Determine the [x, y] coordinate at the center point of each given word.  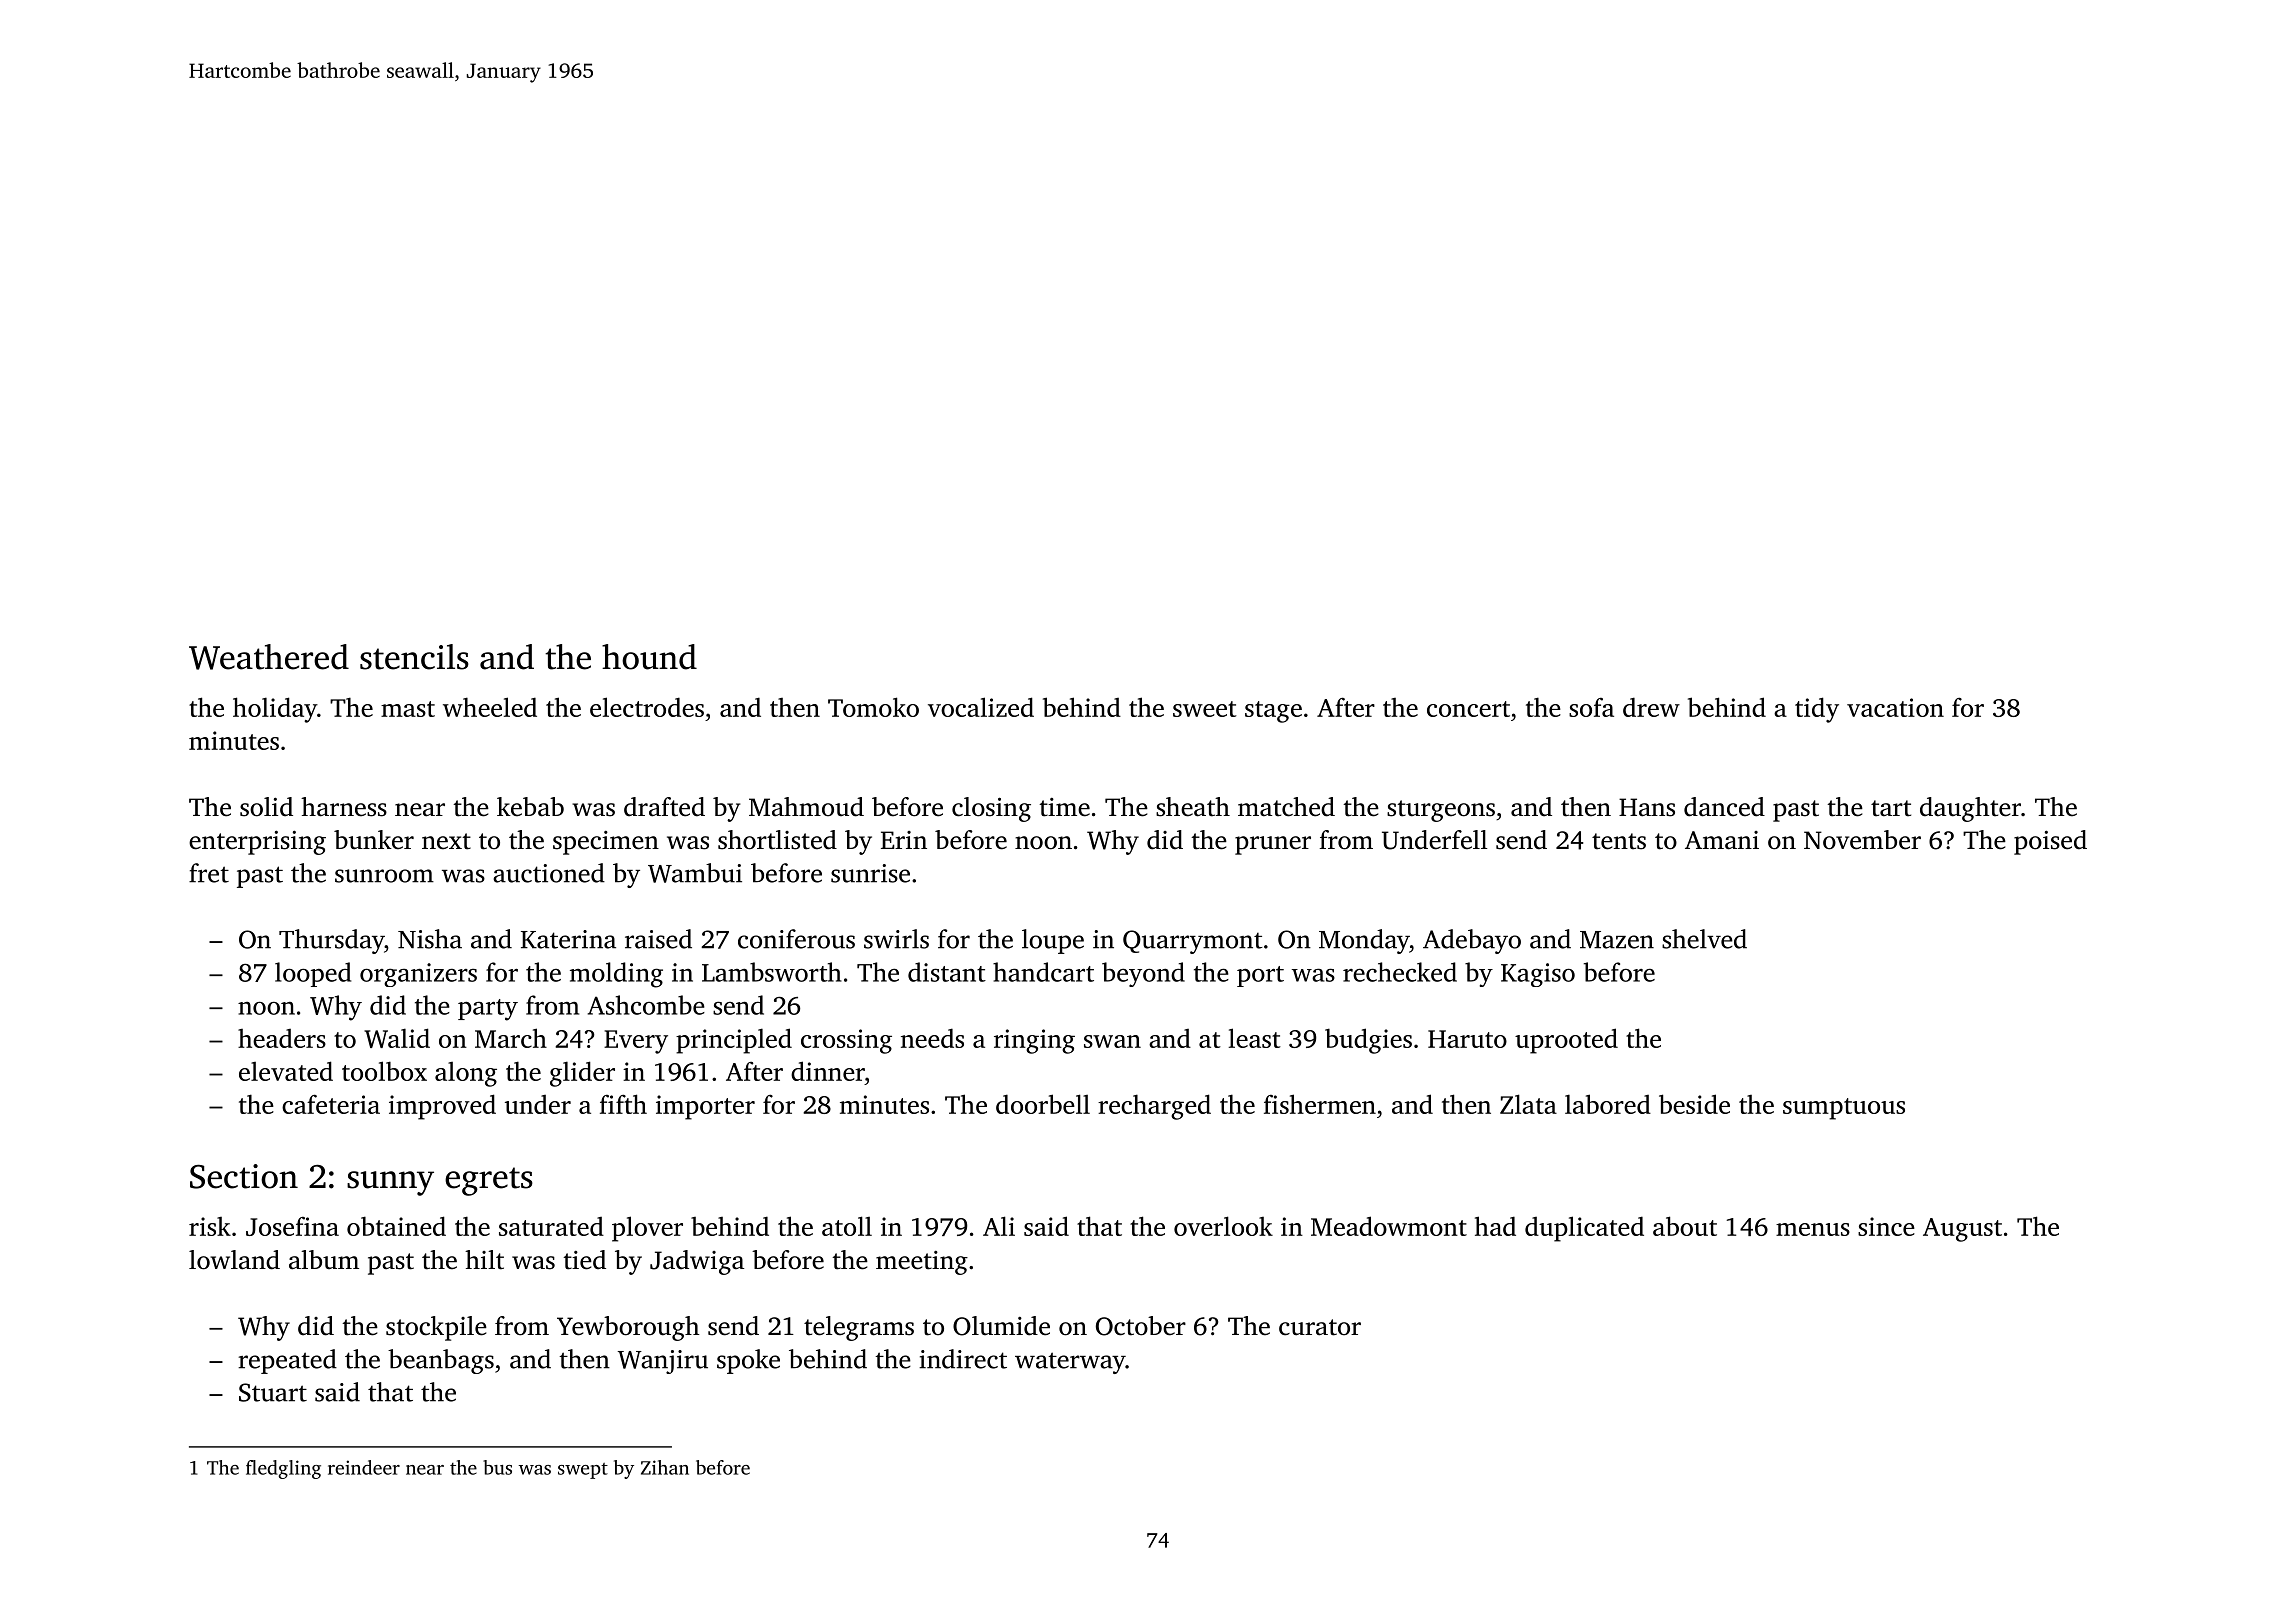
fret [209, 873]
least [1255, 1038]
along [466, 1074]
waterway [1070, 1363]
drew [1651, 707]
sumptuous [1844, 1109]
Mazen [1617, 940]
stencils [414, 657]
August [1962, 1230]
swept [583, 1471]
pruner [1273, 845]
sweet [1205, 709]
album [324, 1260]
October [1141, 1326]
